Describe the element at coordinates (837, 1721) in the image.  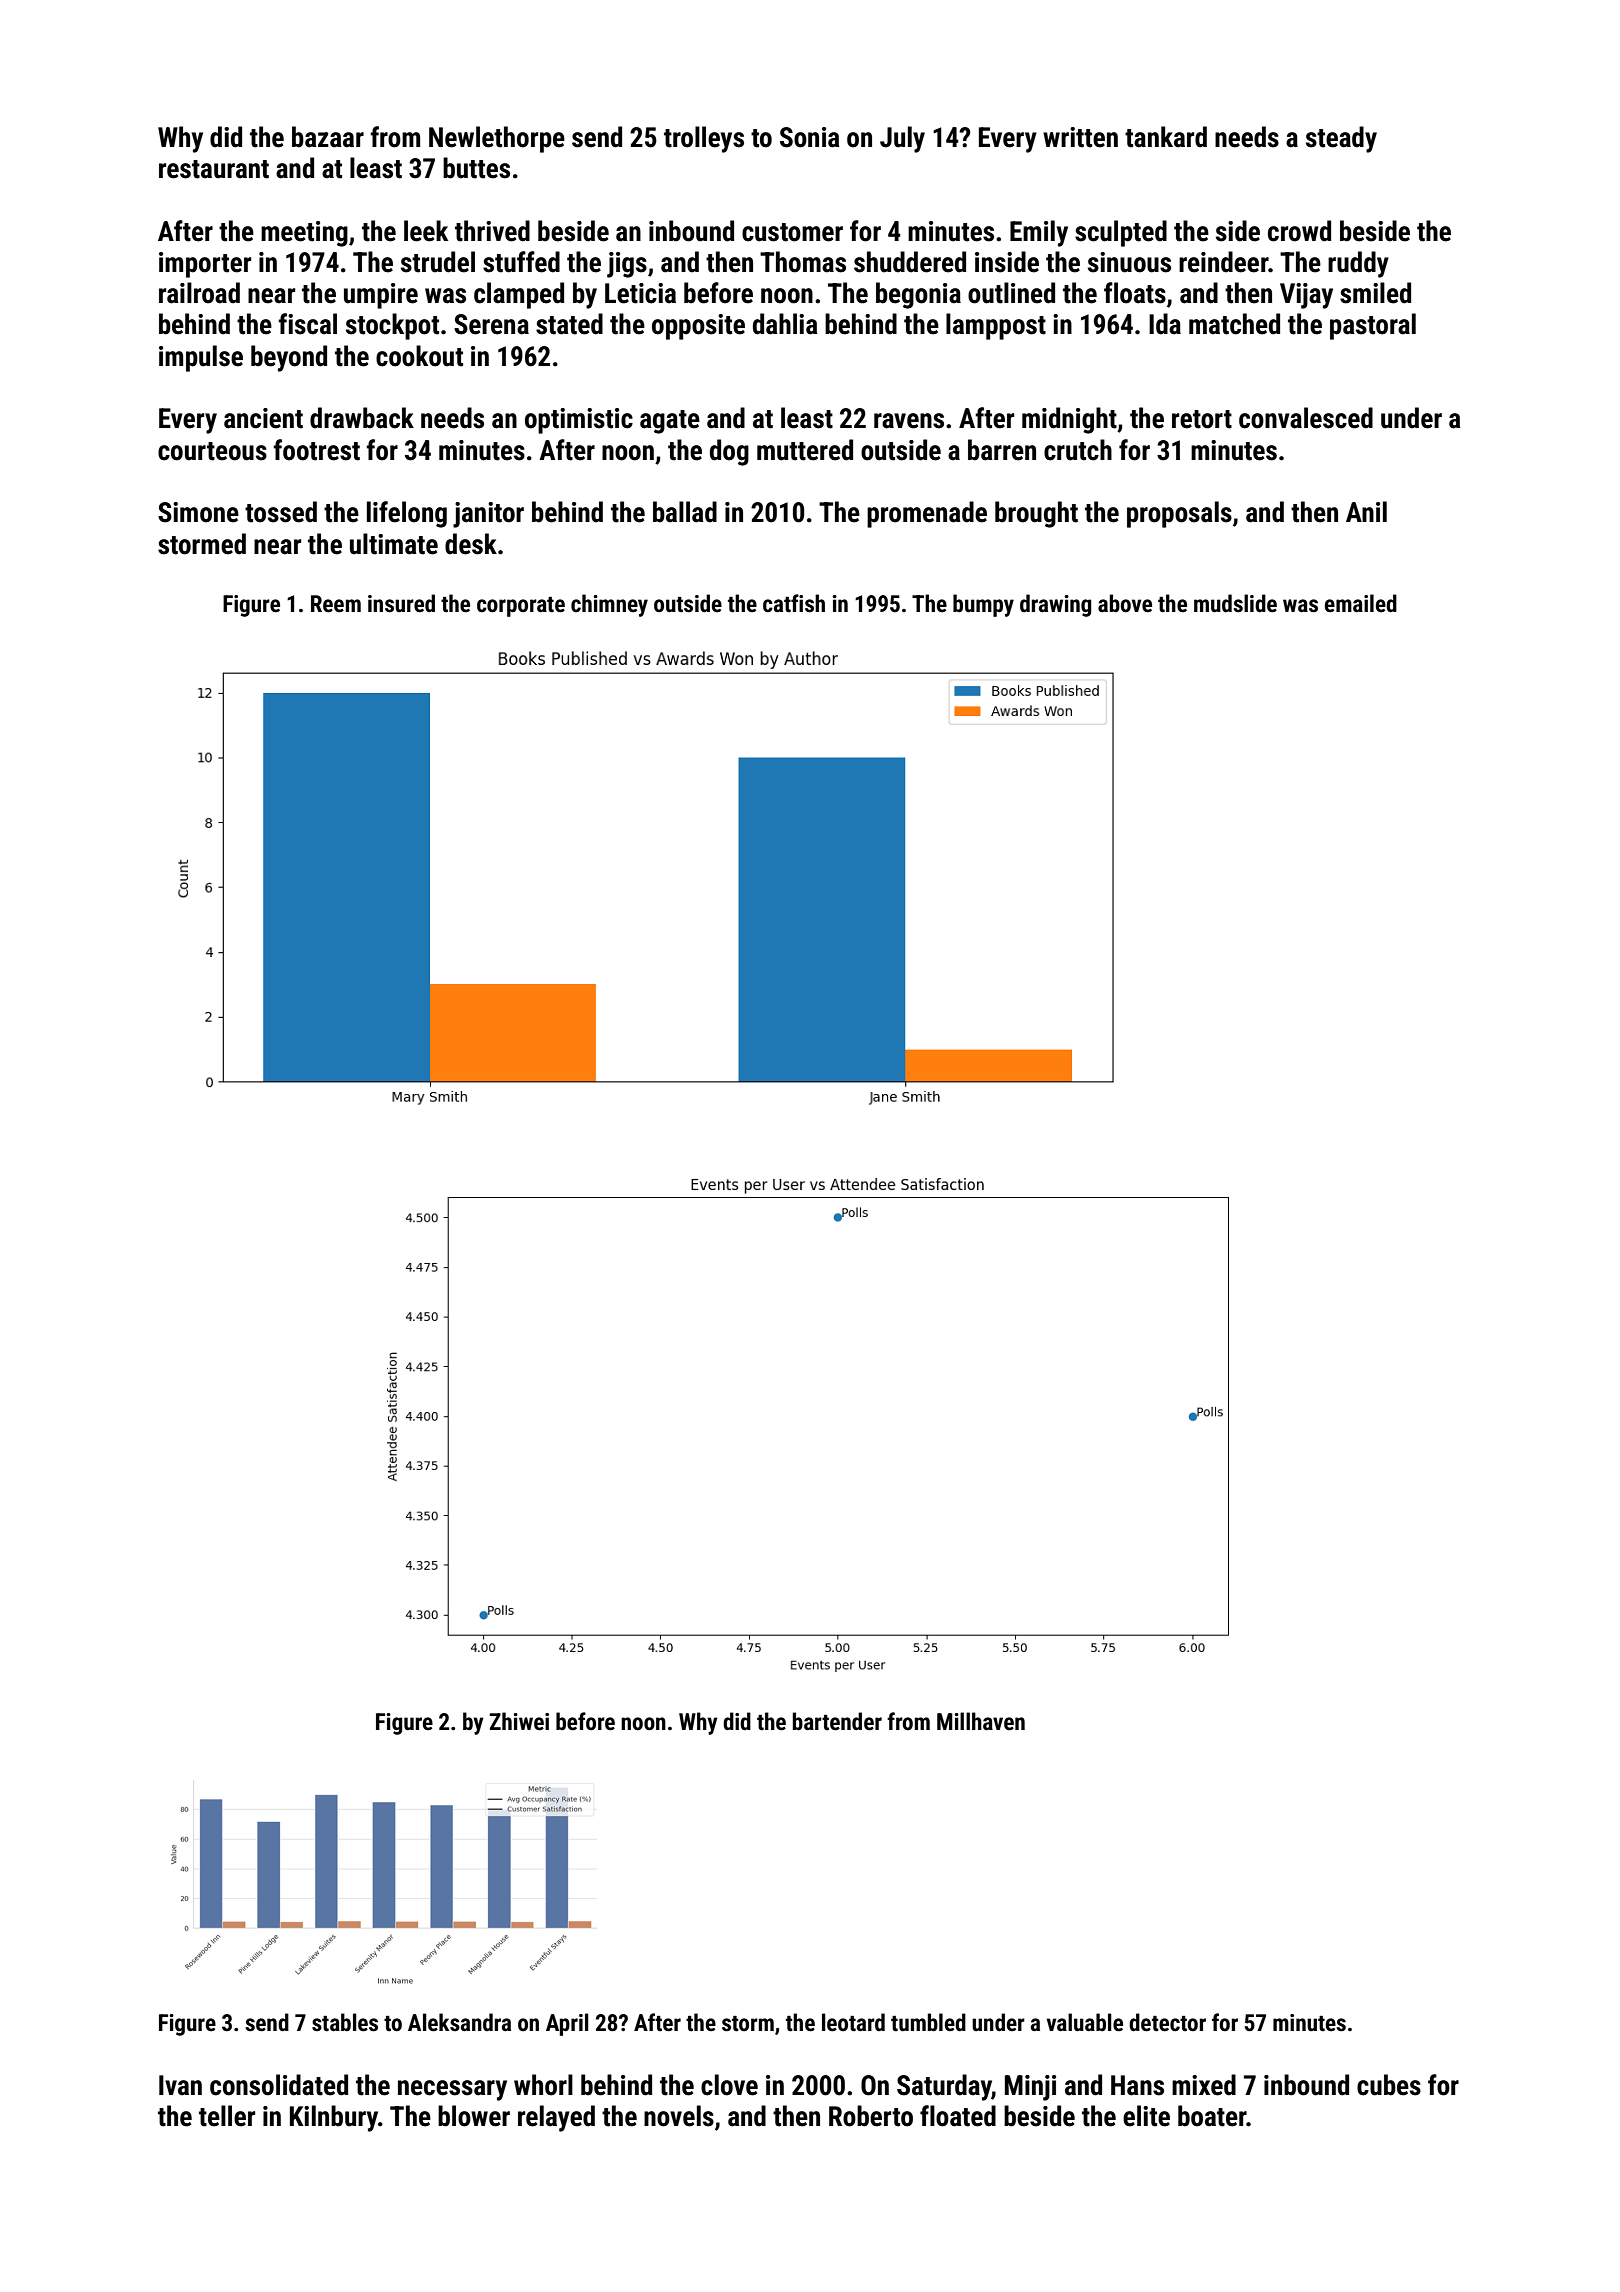
I see `bartender` at that location.
